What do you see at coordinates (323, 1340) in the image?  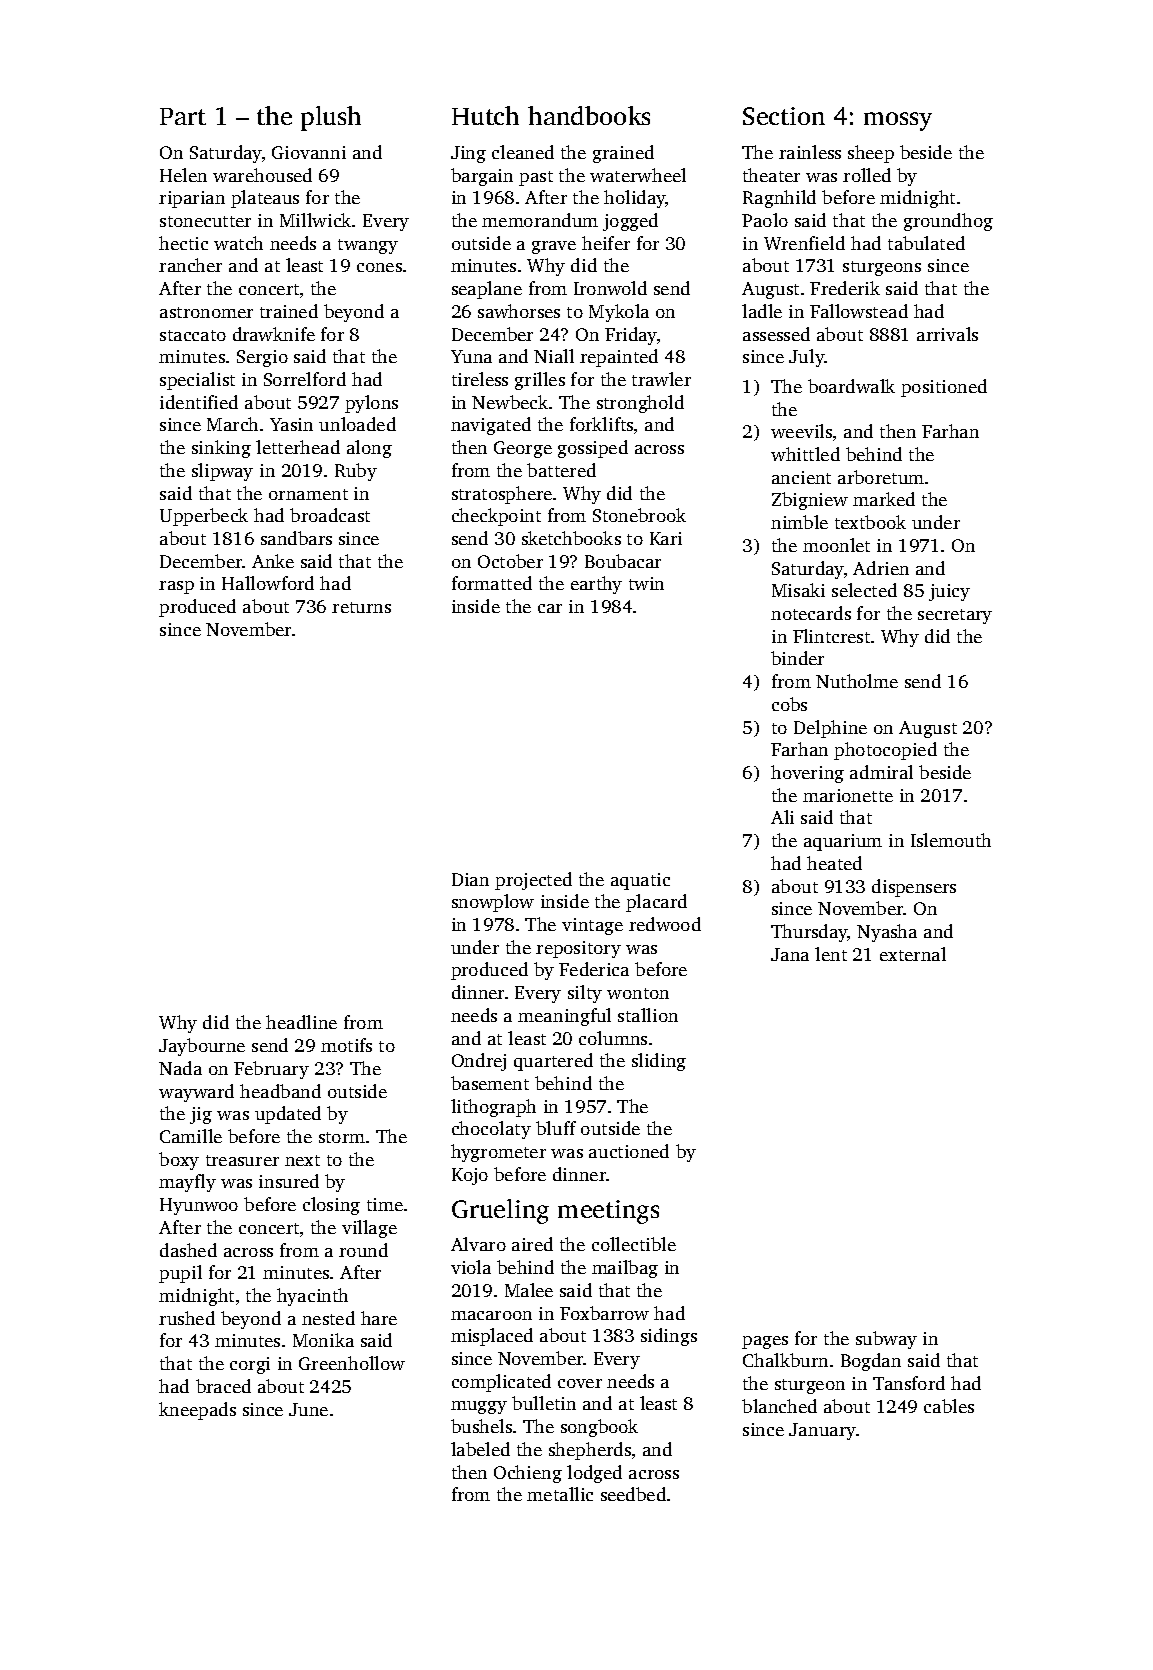 I see `Monika` at bounding box center [323, 1340].
